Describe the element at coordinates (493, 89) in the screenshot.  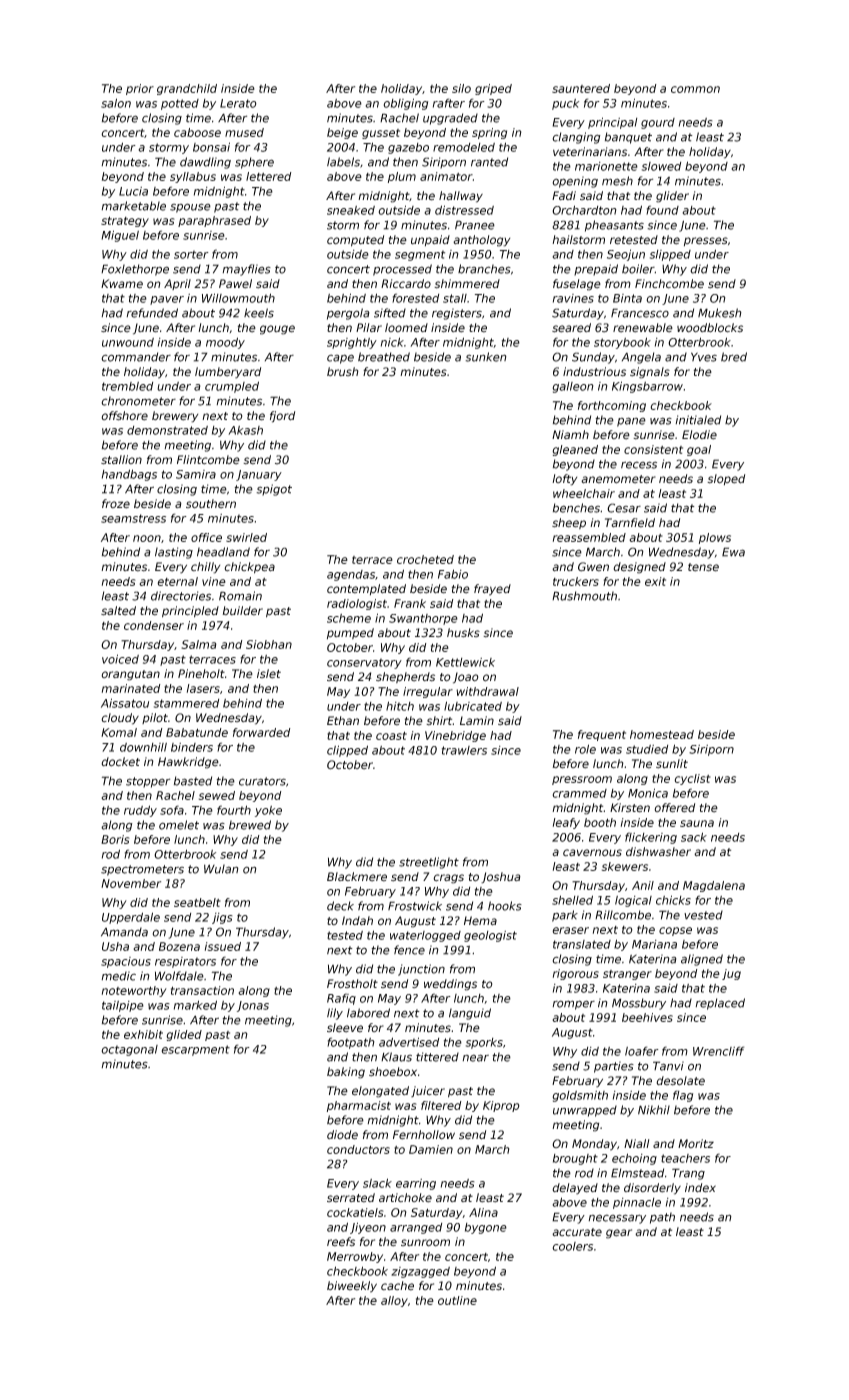
I see `griped` at that location.
